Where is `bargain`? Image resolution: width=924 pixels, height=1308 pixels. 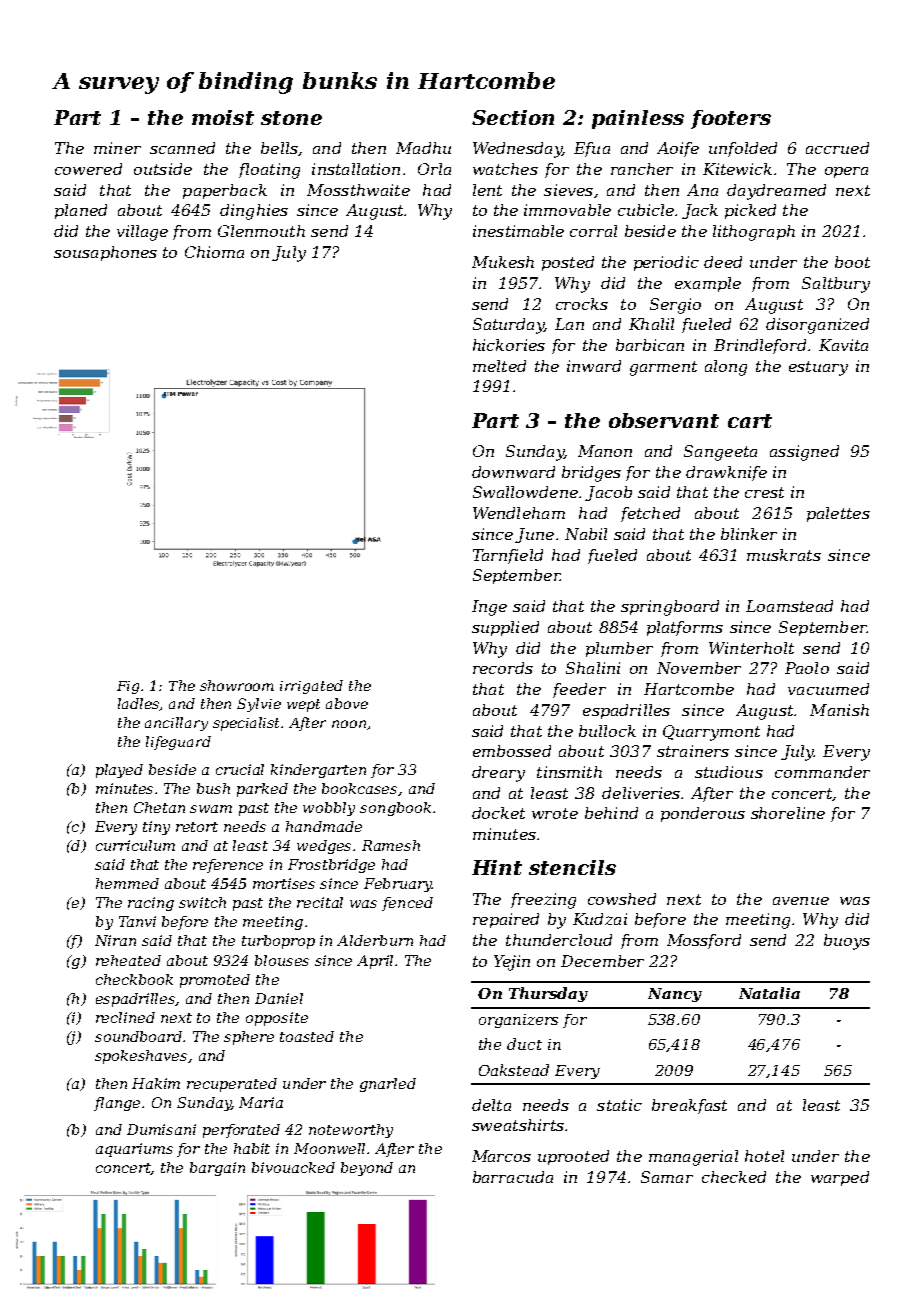
bargain is located at coordinates (217, 1169).
